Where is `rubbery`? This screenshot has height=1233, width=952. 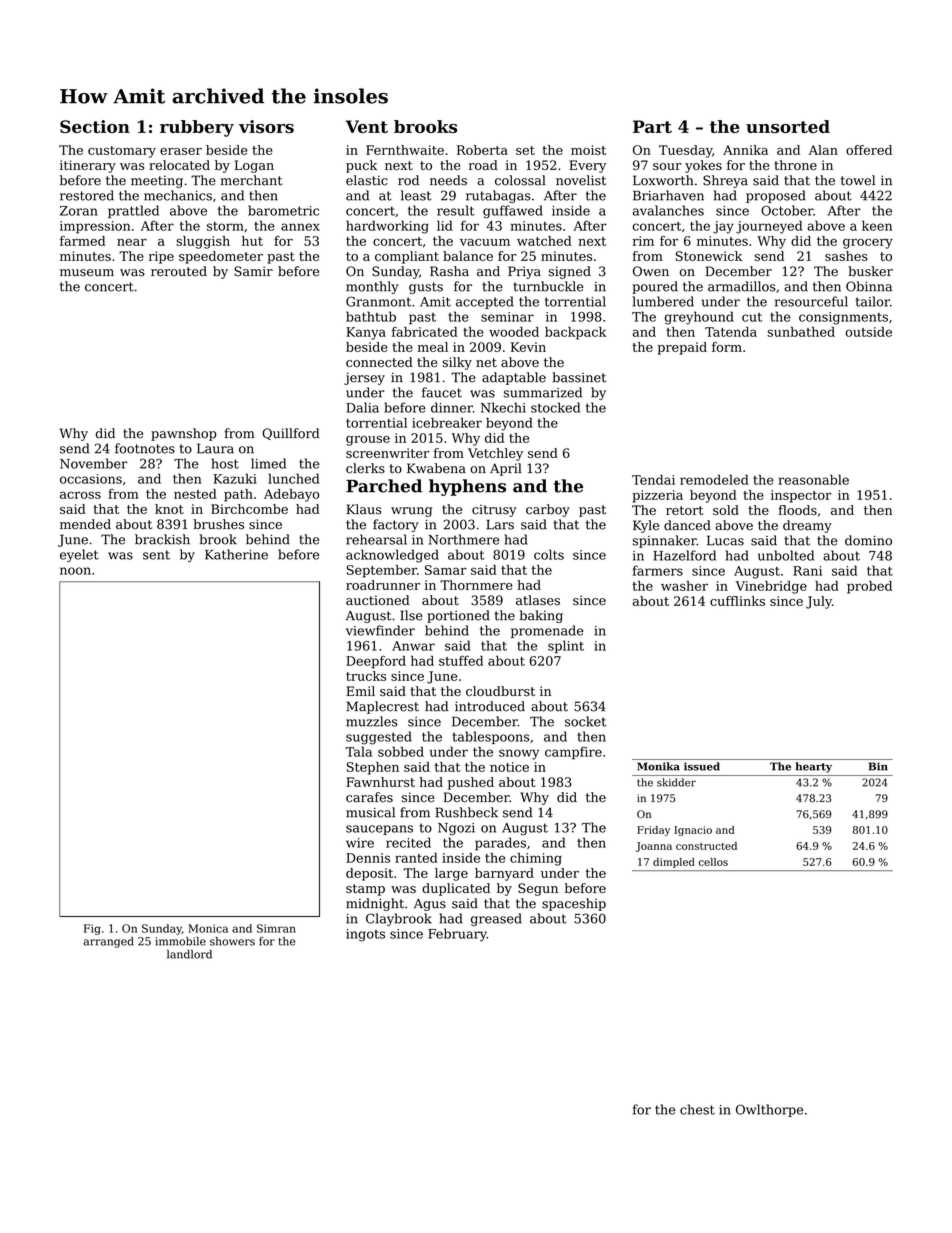 rubbery is located at coordinates (197, 128).
